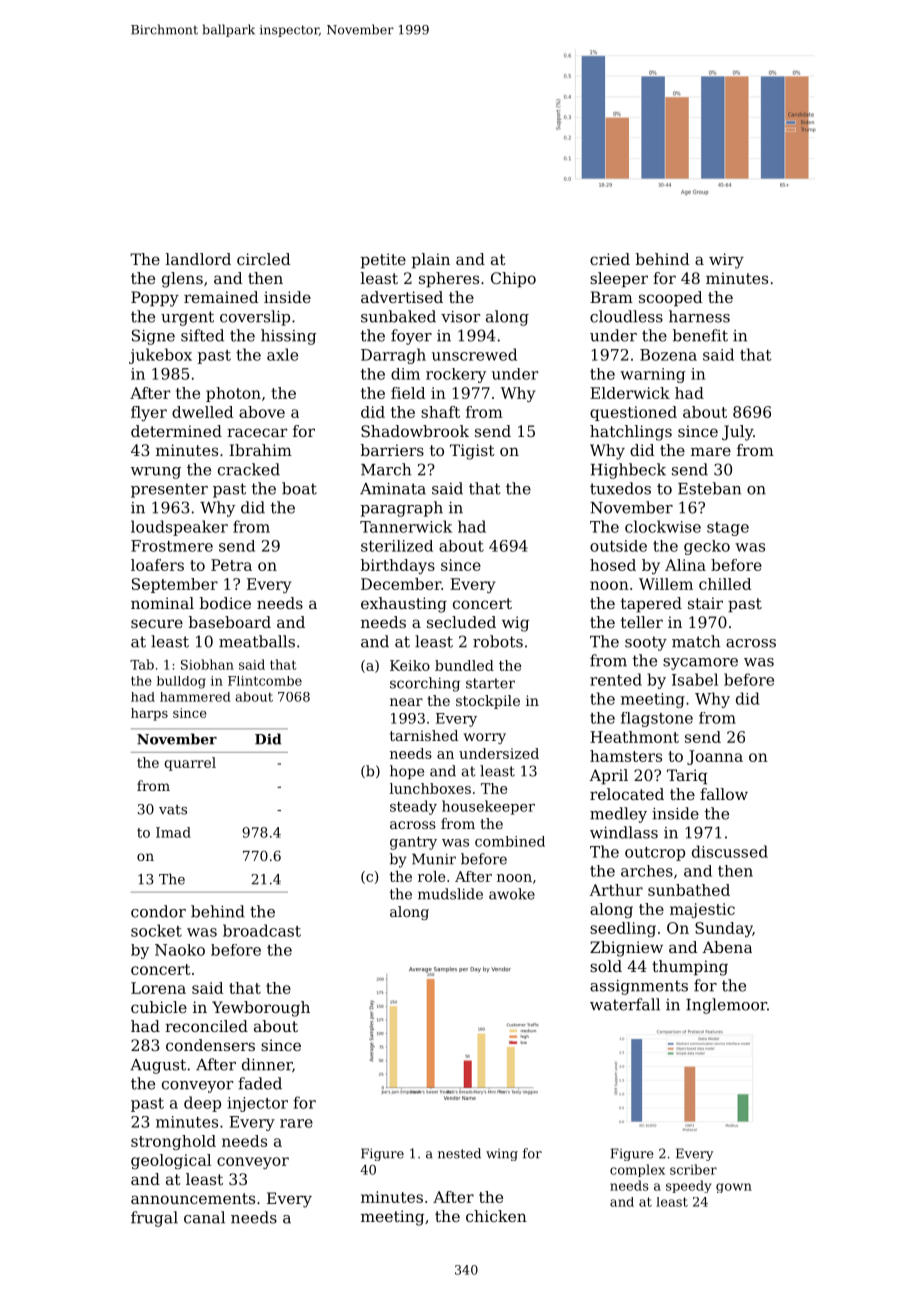 The height and width of the screenshot is (1316, 908). Describe the element at coordinates (513, 280) in the screenshot. I see `Chipo` at that location.
